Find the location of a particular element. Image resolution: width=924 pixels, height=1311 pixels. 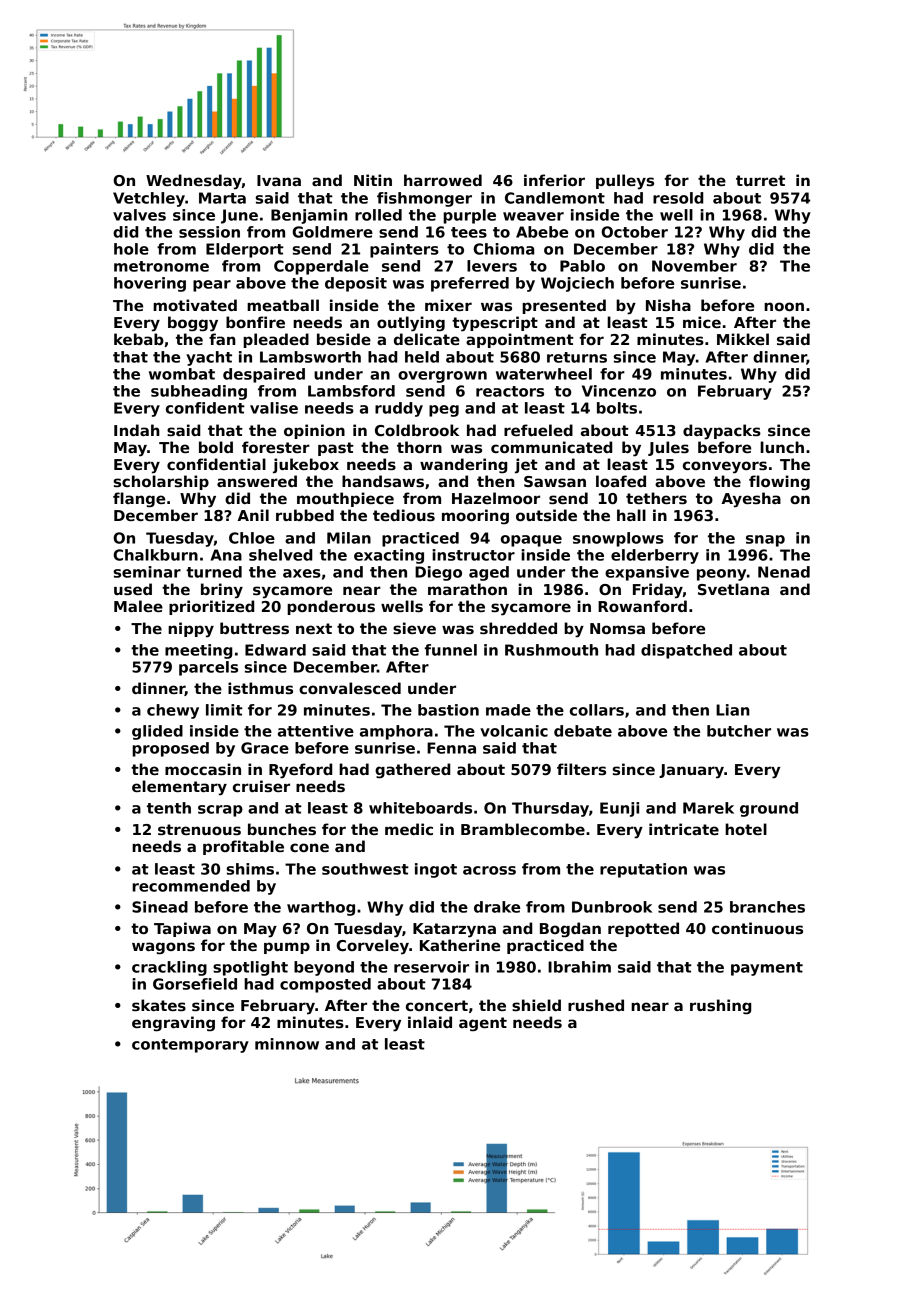

shield is located at coordinates (536, 1005).
